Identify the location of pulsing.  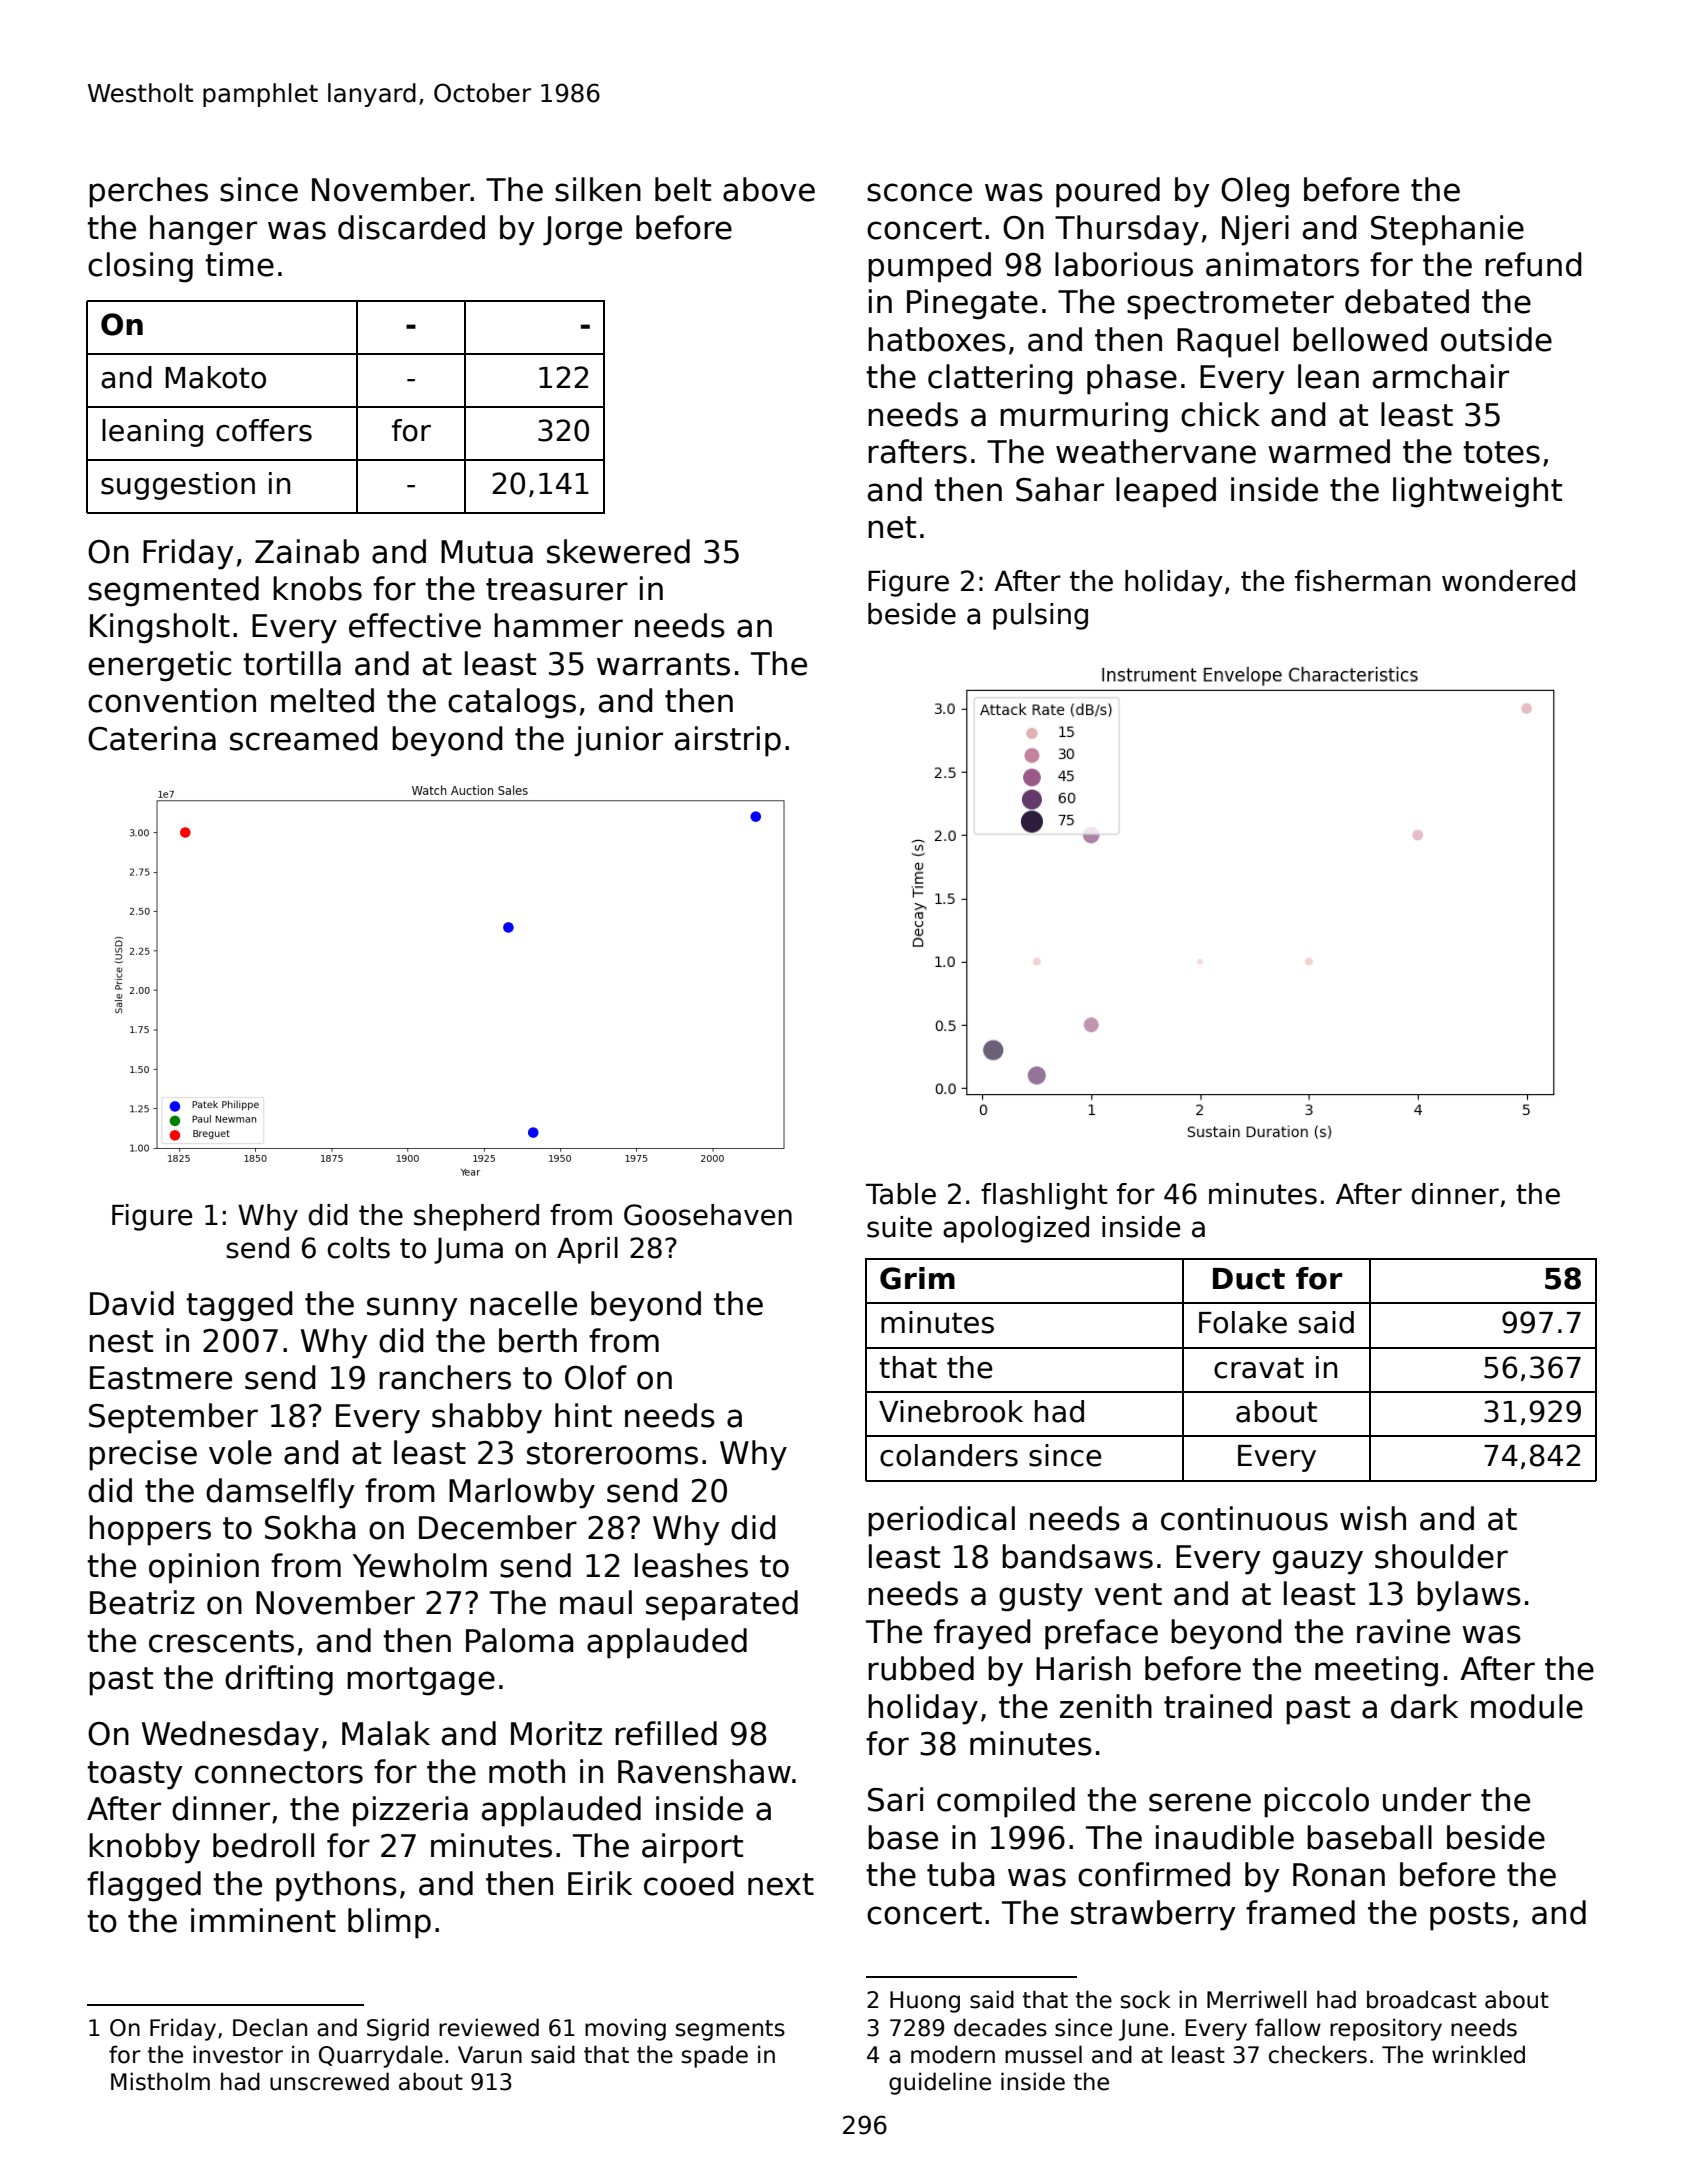
(1040, 616).
